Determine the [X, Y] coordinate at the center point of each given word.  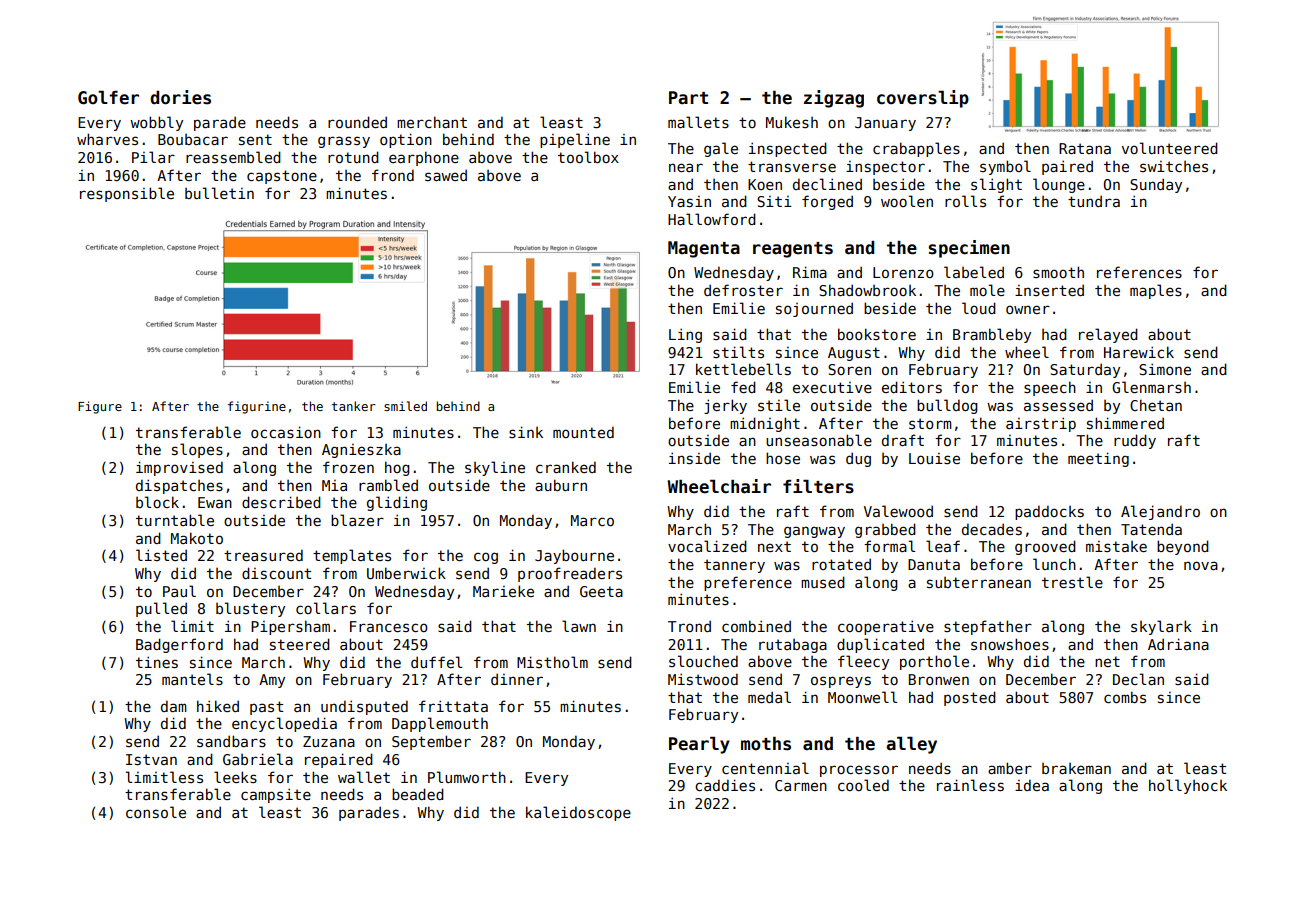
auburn [561, 485]
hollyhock [1188, 786]
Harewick [1139, 352]
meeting [1098, 459]
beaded [418, 794]
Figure [100, 407]
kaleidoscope [578, 813]
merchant [432, 122]
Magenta [704, 249]
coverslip [923, 99]
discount [276, 573]
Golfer [108, 98]
